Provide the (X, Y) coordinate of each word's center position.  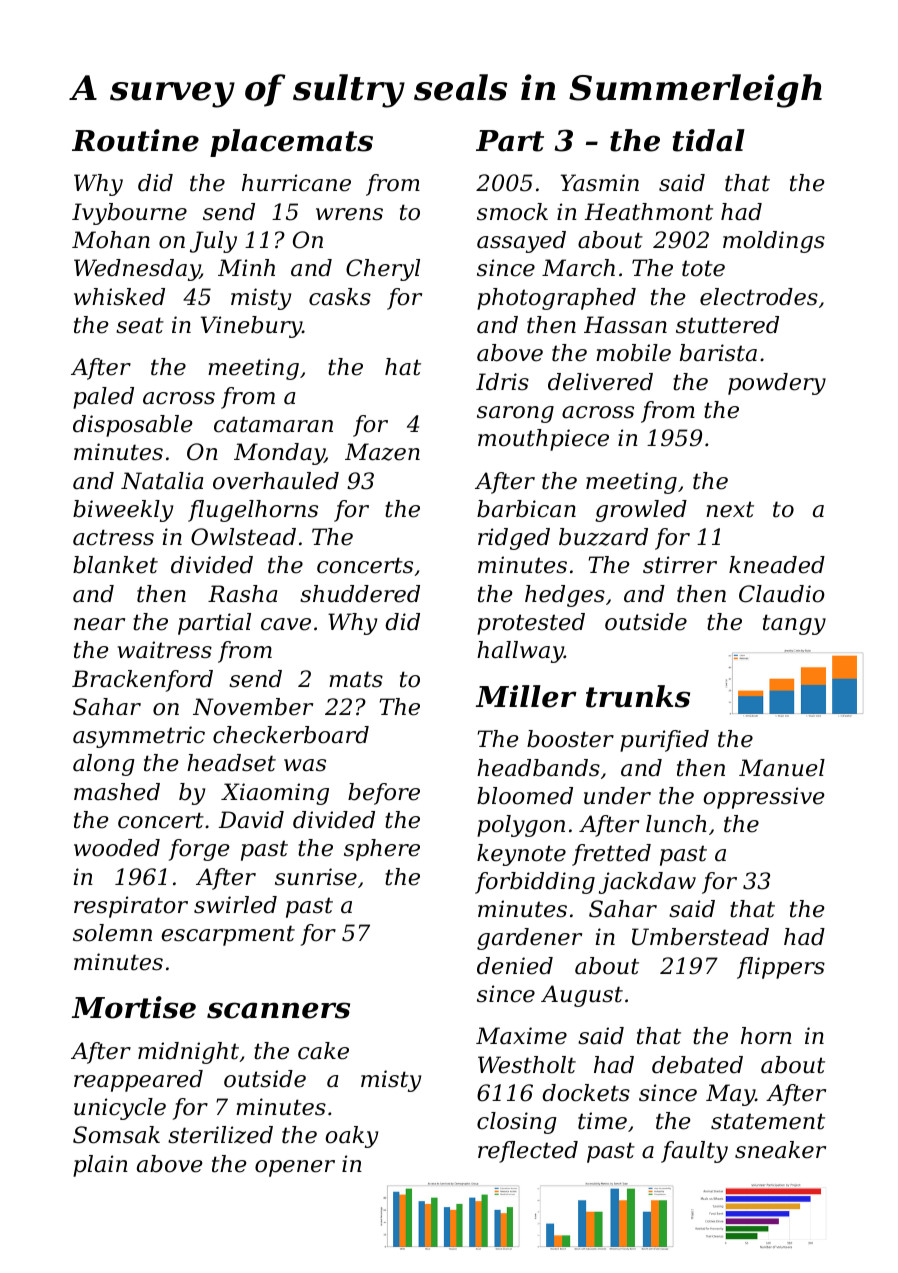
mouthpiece (543, 440)
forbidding (535, 883)
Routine (135, 140)
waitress (165, 650)
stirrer (680, 565)
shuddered (360, 594)
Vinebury (251, 327)
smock (512, 212)
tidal (709, 140)
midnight (188, 1053)
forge (199, 850)
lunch (676, 824)
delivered (600, 382)
